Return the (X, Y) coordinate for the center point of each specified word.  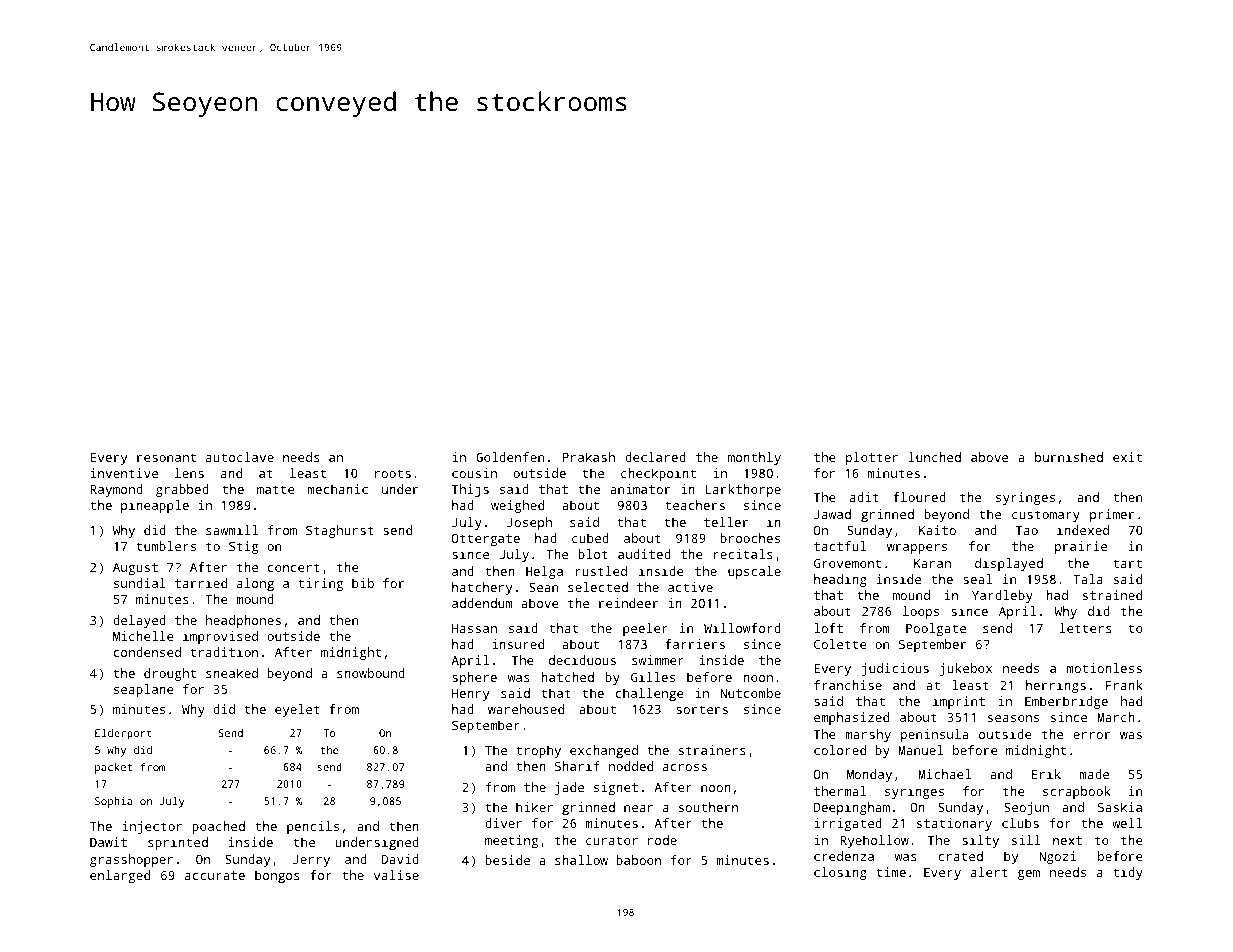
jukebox (966, 669)
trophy (538, 751)
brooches (750, 538)
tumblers (166, 546)
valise (396, 875)
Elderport (123, 734)
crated (960, 856)
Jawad (832, 514)
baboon (638, 860)
